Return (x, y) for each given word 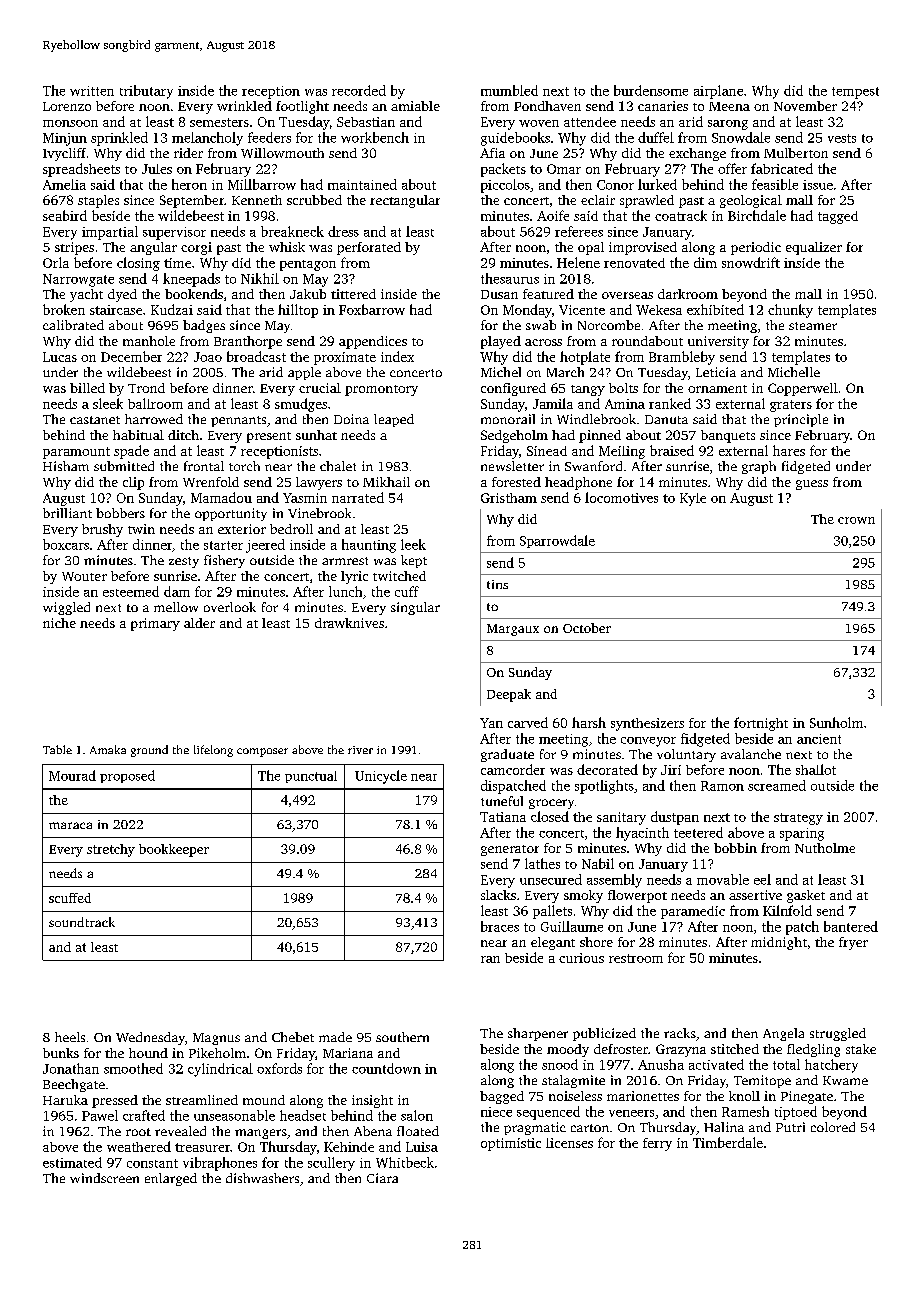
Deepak (509, 695)
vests (842, 138)
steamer (813, 326)
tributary (146, 92)
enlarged (171, 1179)
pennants (238, 421)
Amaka (108, 749)
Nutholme (825, 848)
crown (856, 520)
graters (791, 406)
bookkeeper (174, 850)
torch (244, 466)
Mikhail (386, 482)
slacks (498, 895)
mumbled (509, 90)
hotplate (585, 358)
